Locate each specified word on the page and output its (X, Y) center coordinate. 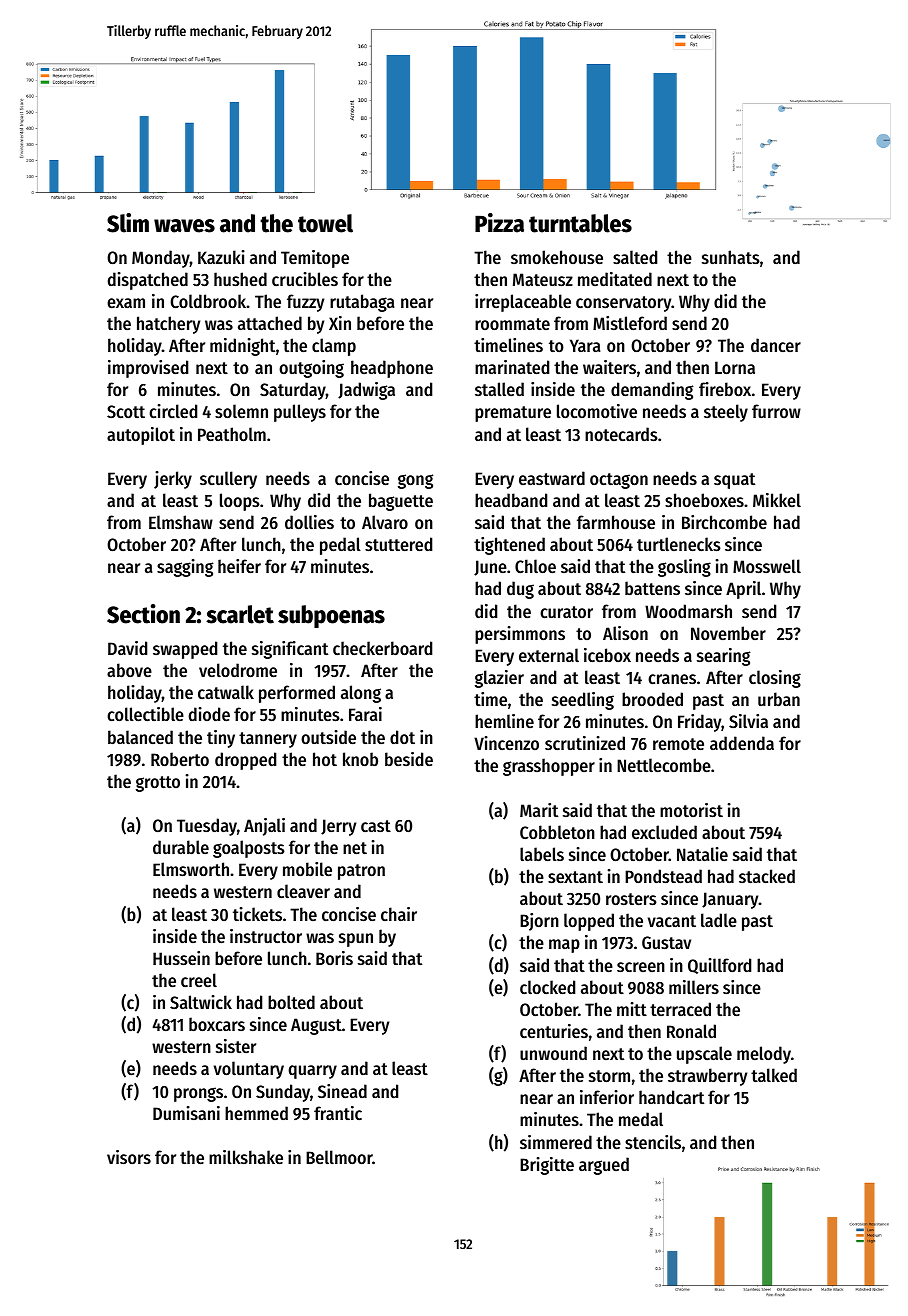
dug (520, 590)
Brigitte (547, 1166)
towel (325, 223)
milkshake (246, 1157)
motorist (691, 810)
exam (126, 303)
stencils (653, 1142)
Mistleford (630, 323)
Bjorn (539, 922)
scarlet (240, 614)
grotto (158, 784)
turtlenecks (679, 544)
